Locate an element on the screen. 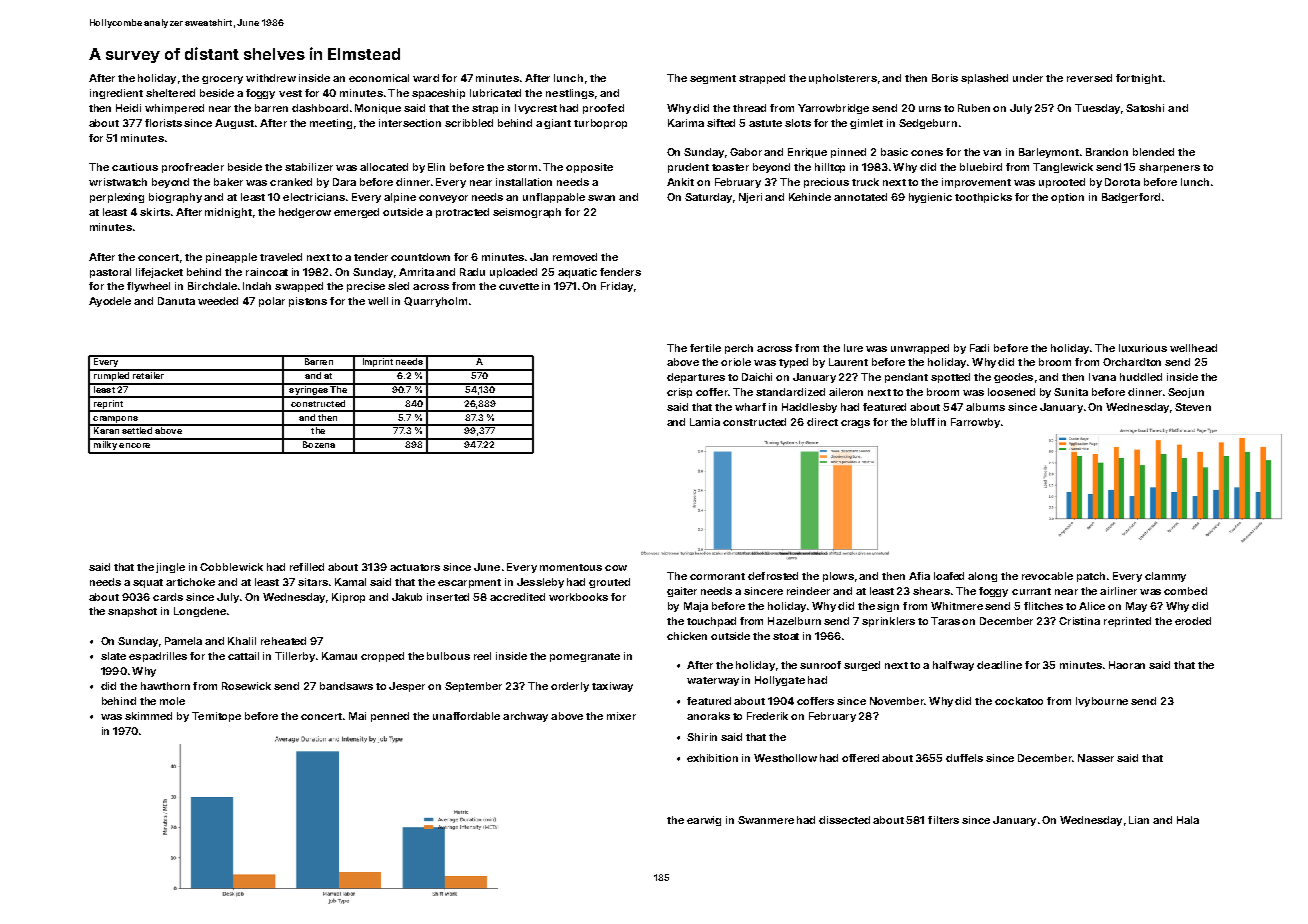 The width and height of the screenshot is (1308, 924). nestlings is located at coordinates (570, 94).
